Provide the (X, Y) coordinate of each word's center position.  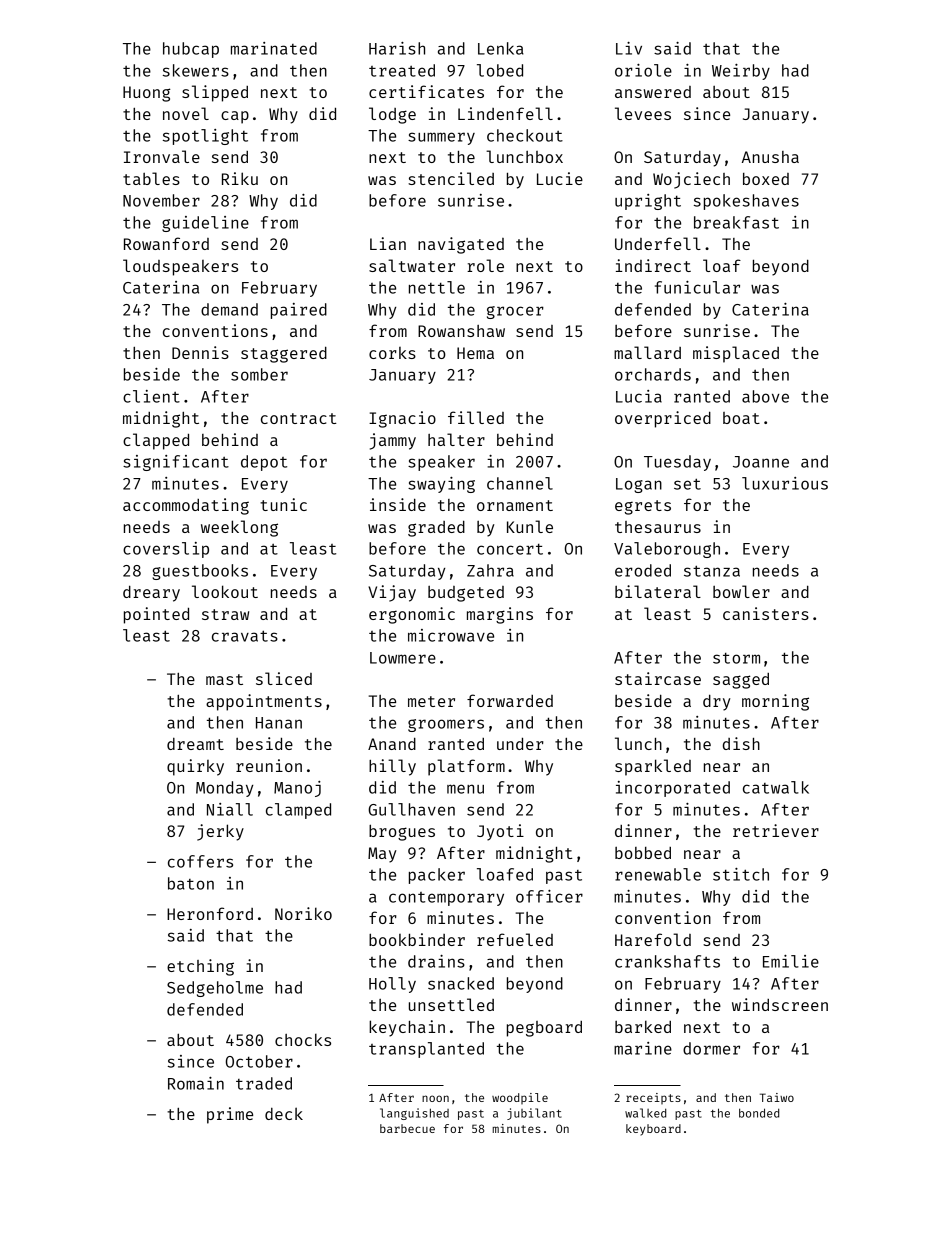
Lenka (501, 48)
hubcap (191, 50)
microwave (451, 635)
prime (230, 1115)
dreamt (195, 744)
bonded (759, 1113)
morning (775, 702)
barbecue (407, 1128)
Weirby (741, 72)
